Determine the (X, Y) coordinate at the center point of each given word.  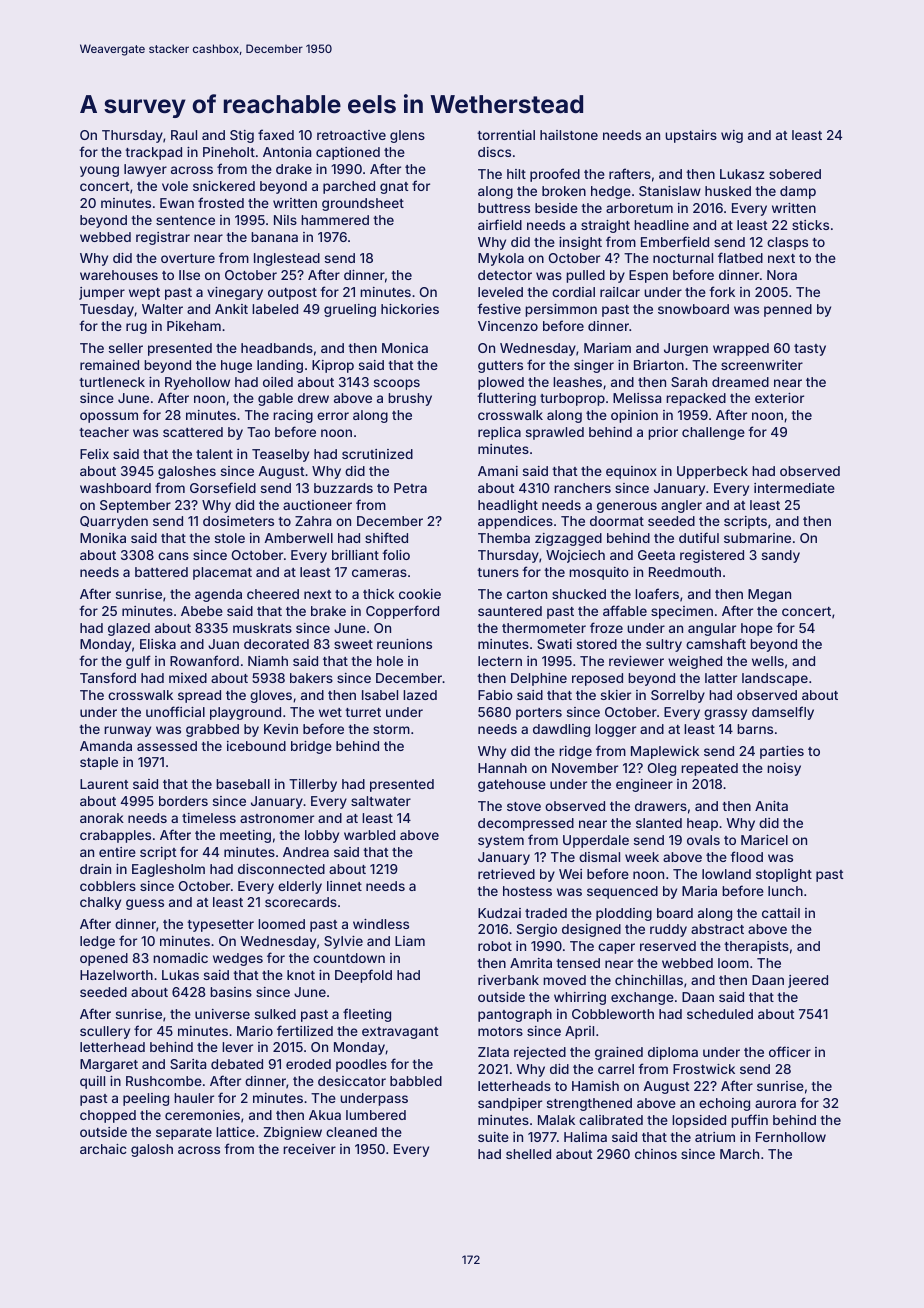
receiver (309, 1149)
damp (798, 192)
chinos (656, 1154)
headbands (277, 348)
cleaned (351, 1132)
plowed (501, 383)
